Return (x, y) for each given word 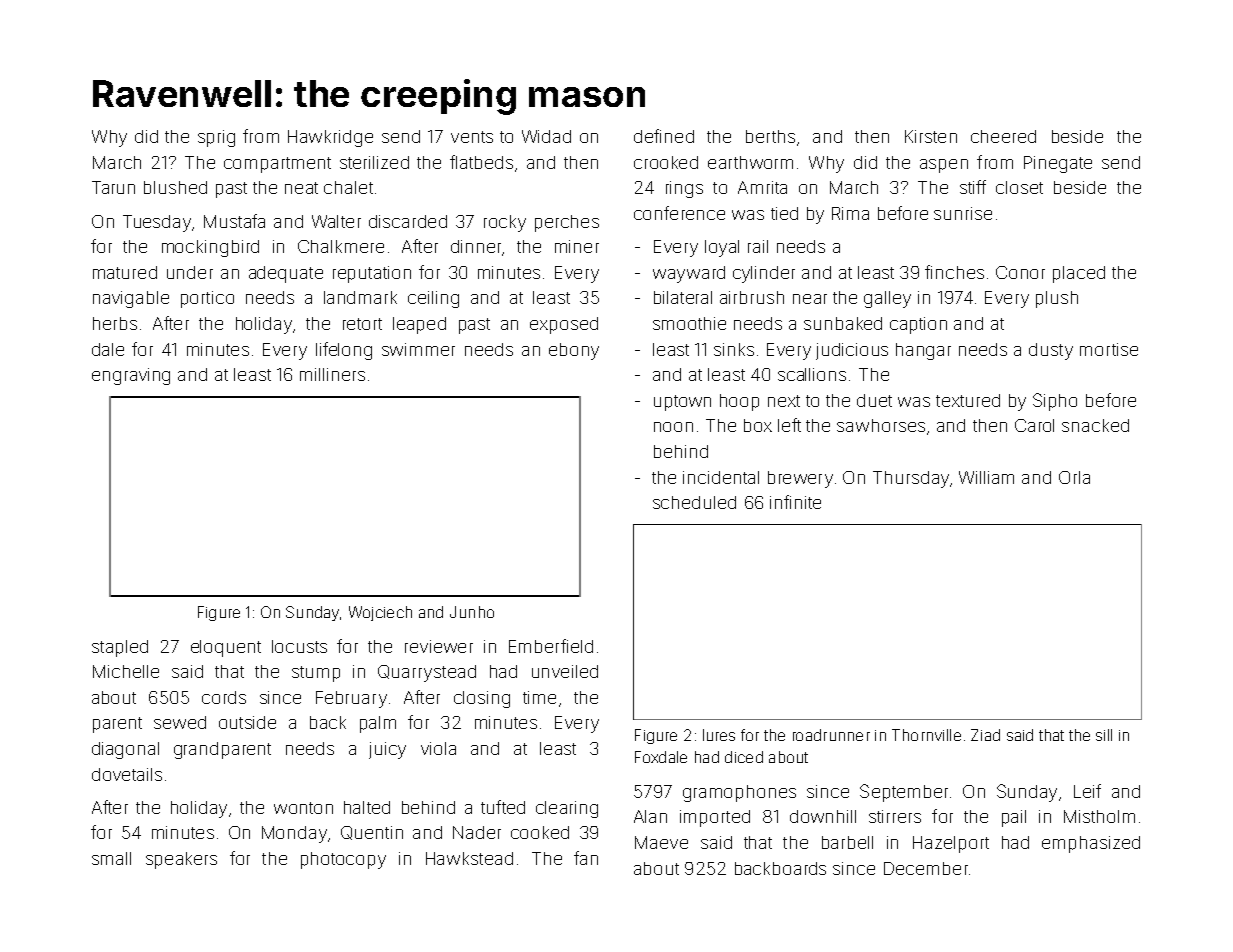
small (111, 858)
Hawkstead (469, 858)
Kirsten (931, 136)
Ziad (985, 735)
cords (224, 697)
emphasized (1091, 844)
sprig (216, 138)
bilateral (683, 297)
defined (664, 136)
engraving (131, 376)
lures (719, 735)
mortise (1109, 349)
